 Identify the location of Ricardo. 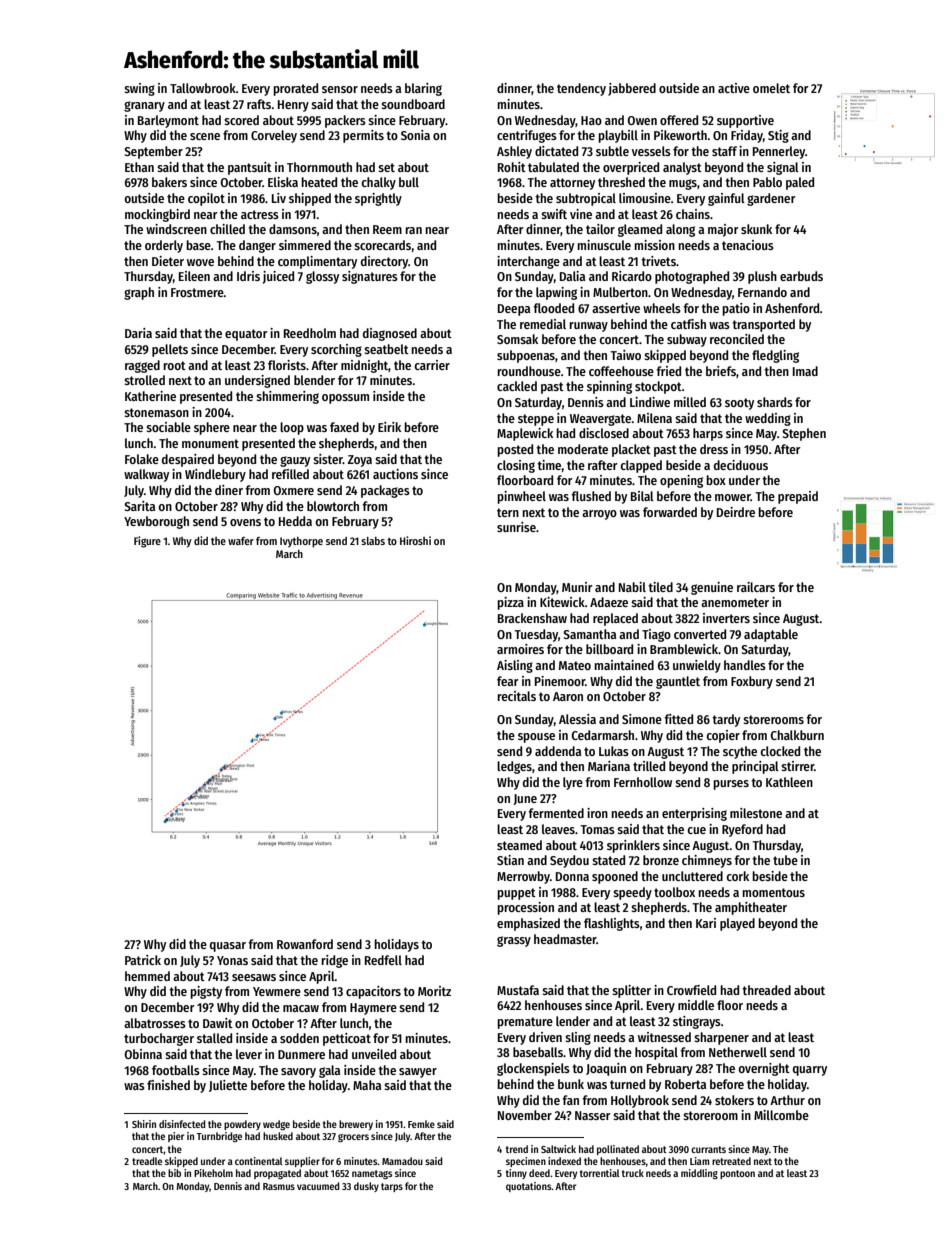
(632, 276).
